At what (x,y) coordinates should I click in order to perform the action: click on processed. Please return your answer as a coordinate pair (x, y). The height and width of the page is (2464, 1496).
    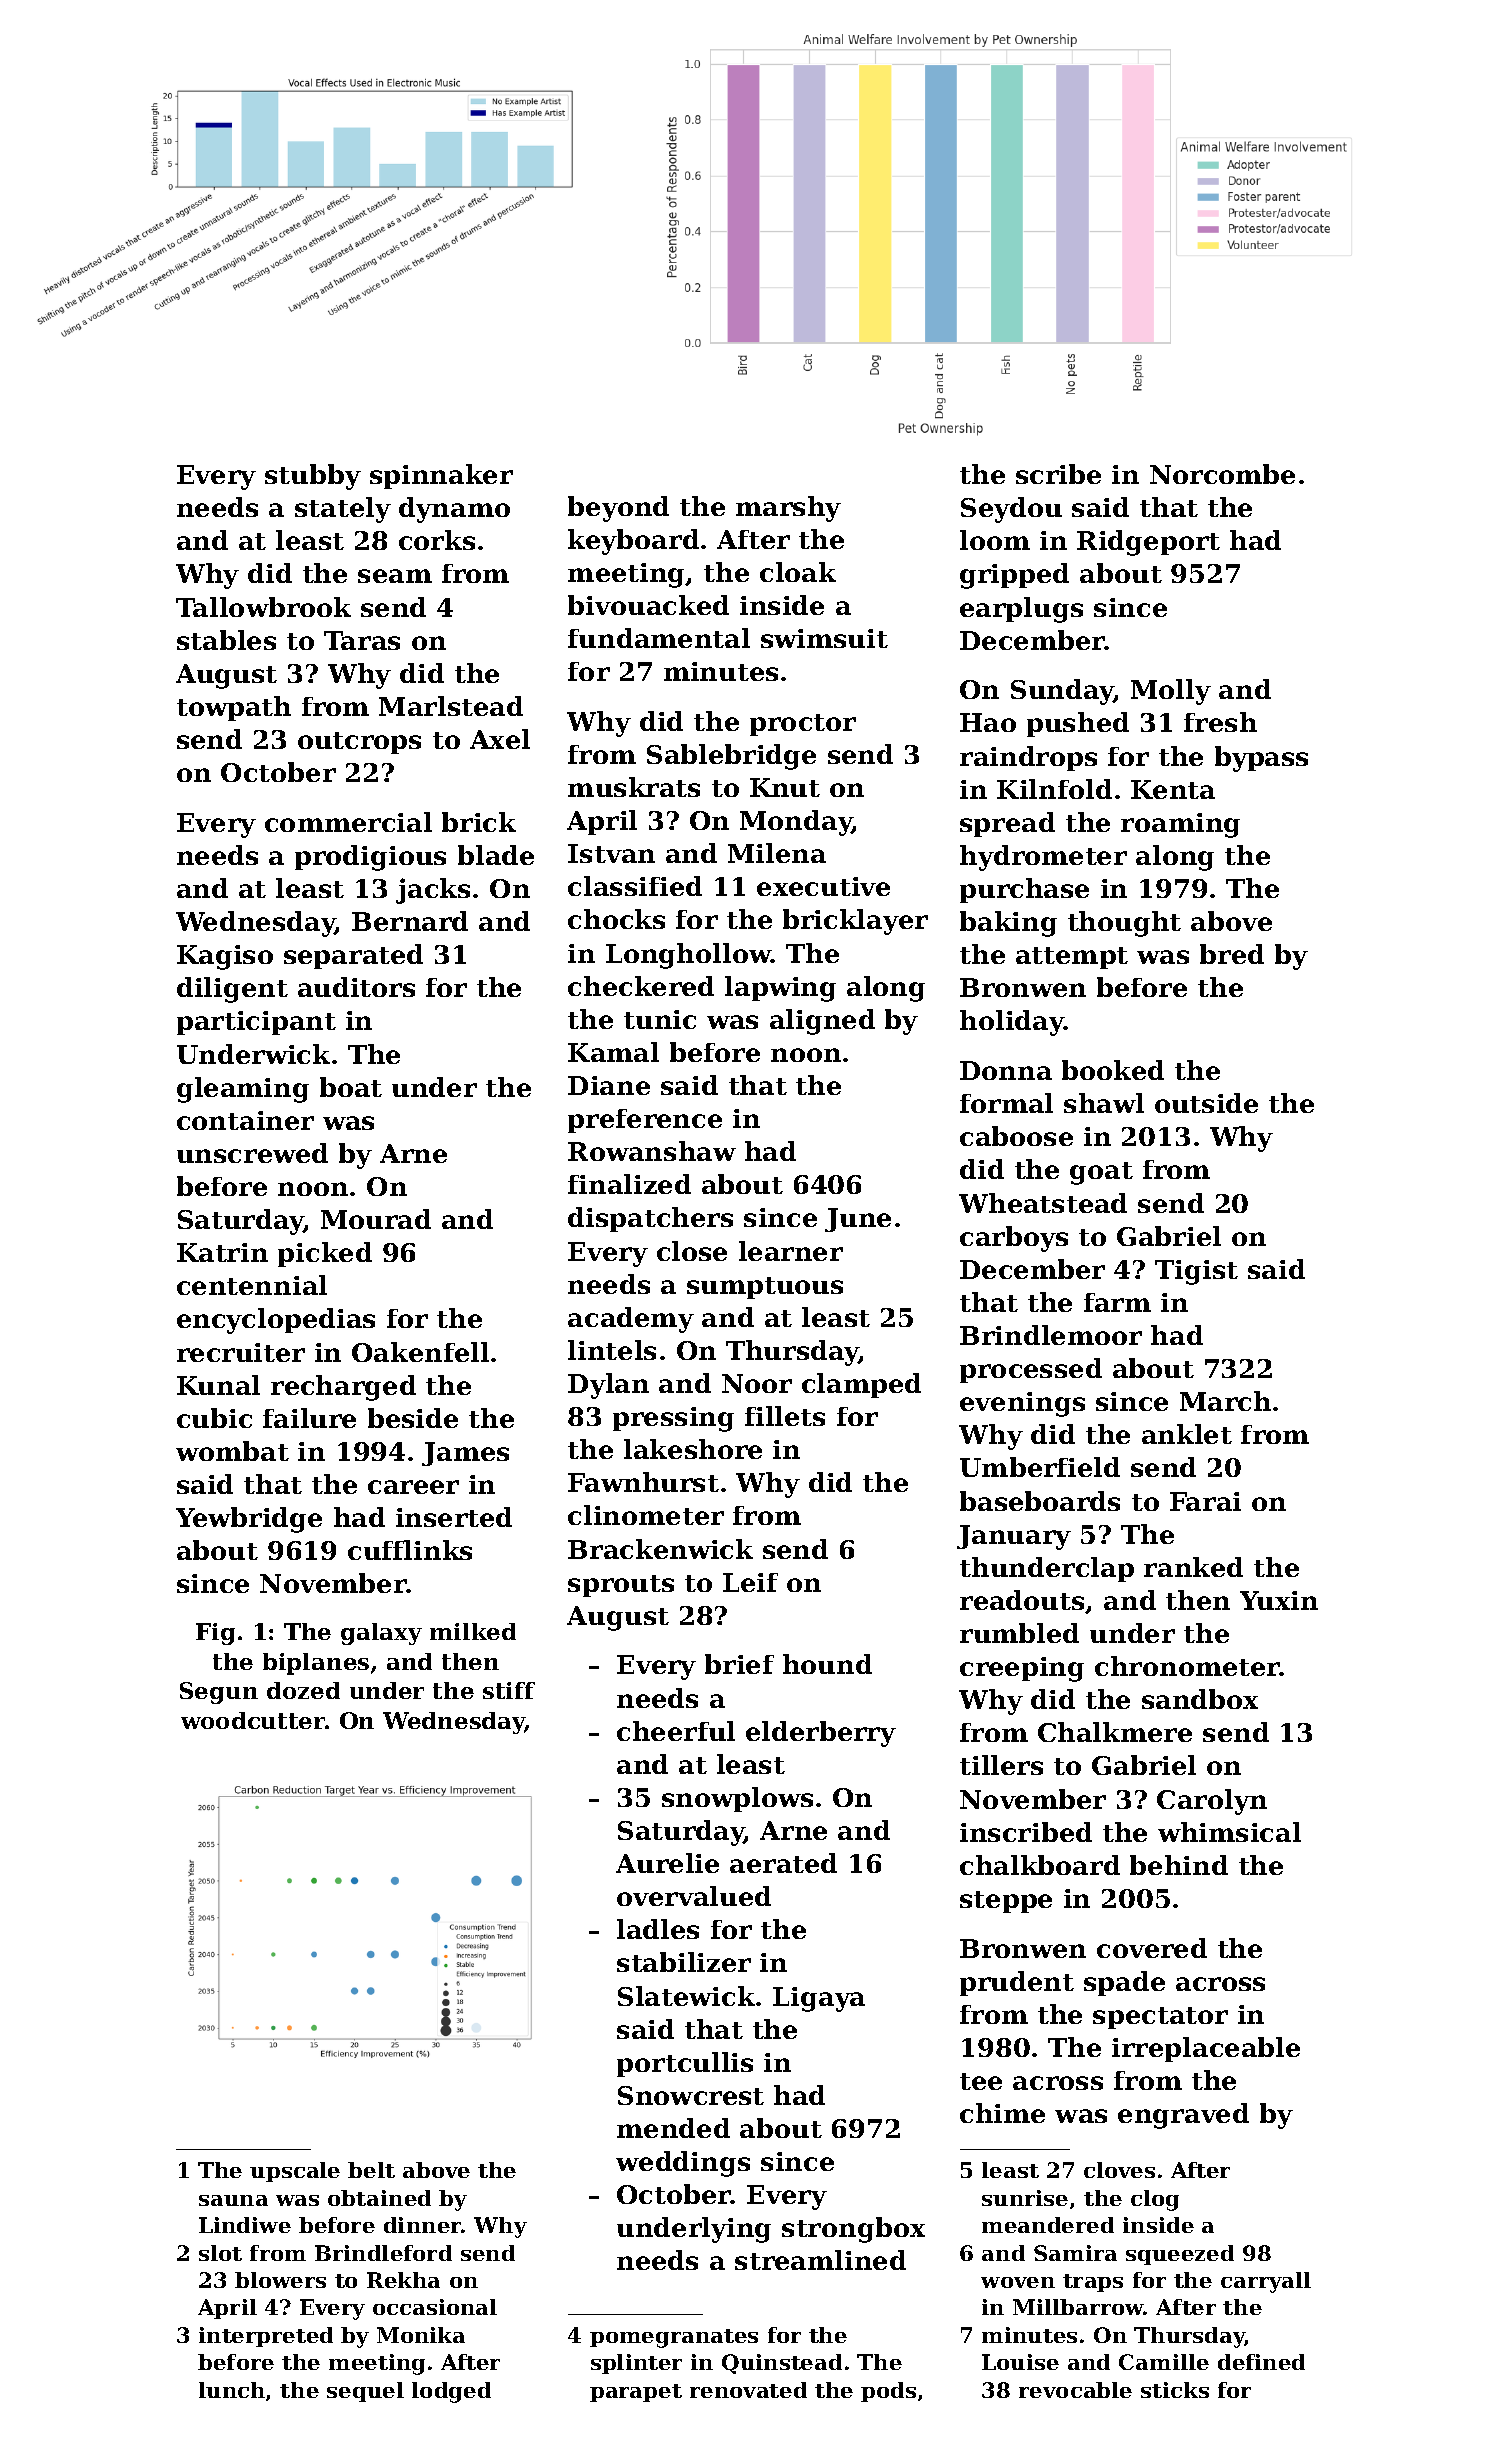
    Looking at the image, I should click on (1031, 1370).
